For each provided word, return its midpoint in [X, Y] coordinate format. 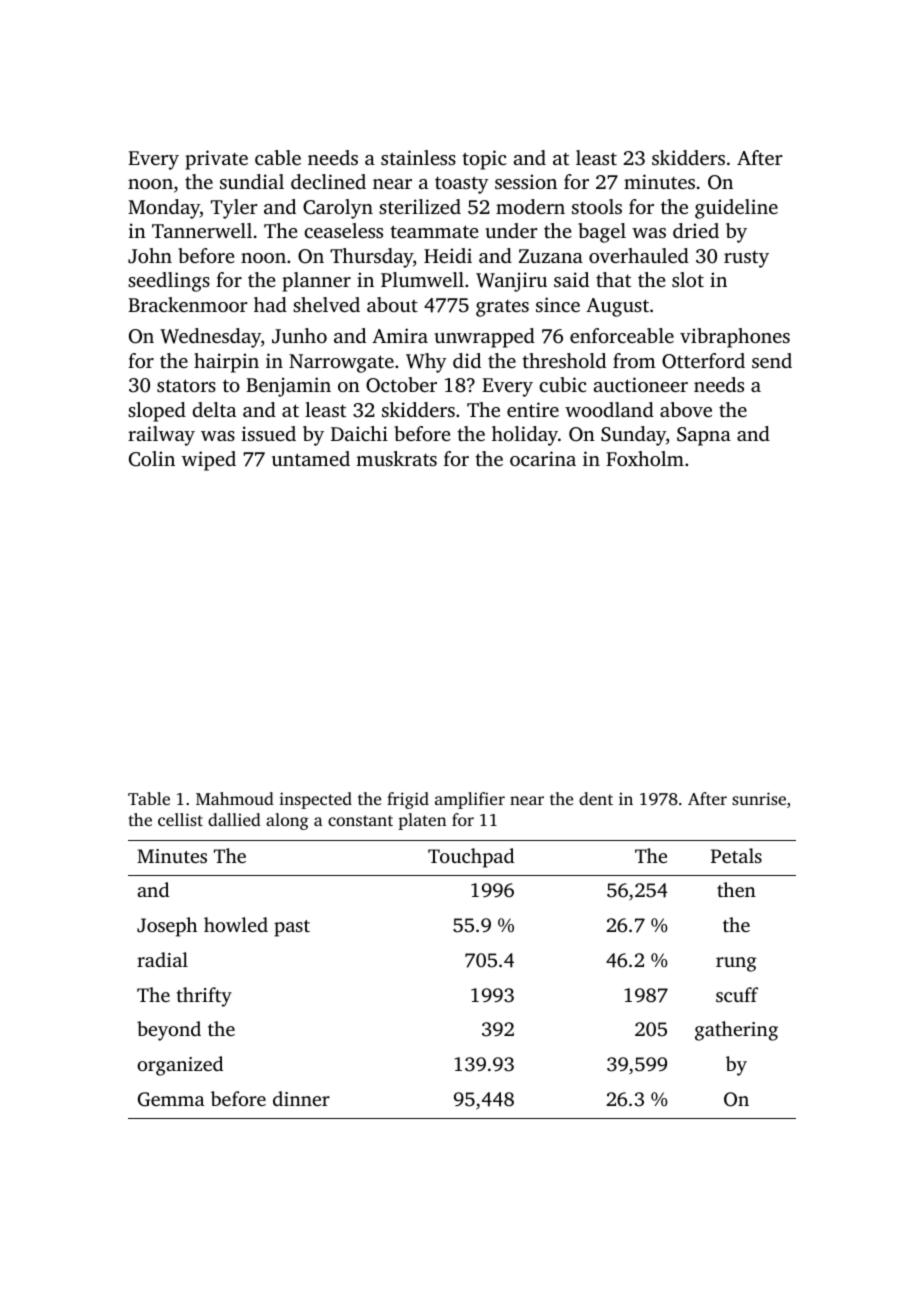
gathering [736, 1031]
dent [596, 798]
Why [426, 363]
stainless [418, 157]
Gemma [171, 1099]
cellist [180, 819]
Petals [736, 855]
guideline [736, 209]
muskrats [396, 458]
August [617, 307]
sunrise [759, 798]
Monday [164, 209]
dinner [301, 1098]
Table [149, 798]
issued [269, 433]
